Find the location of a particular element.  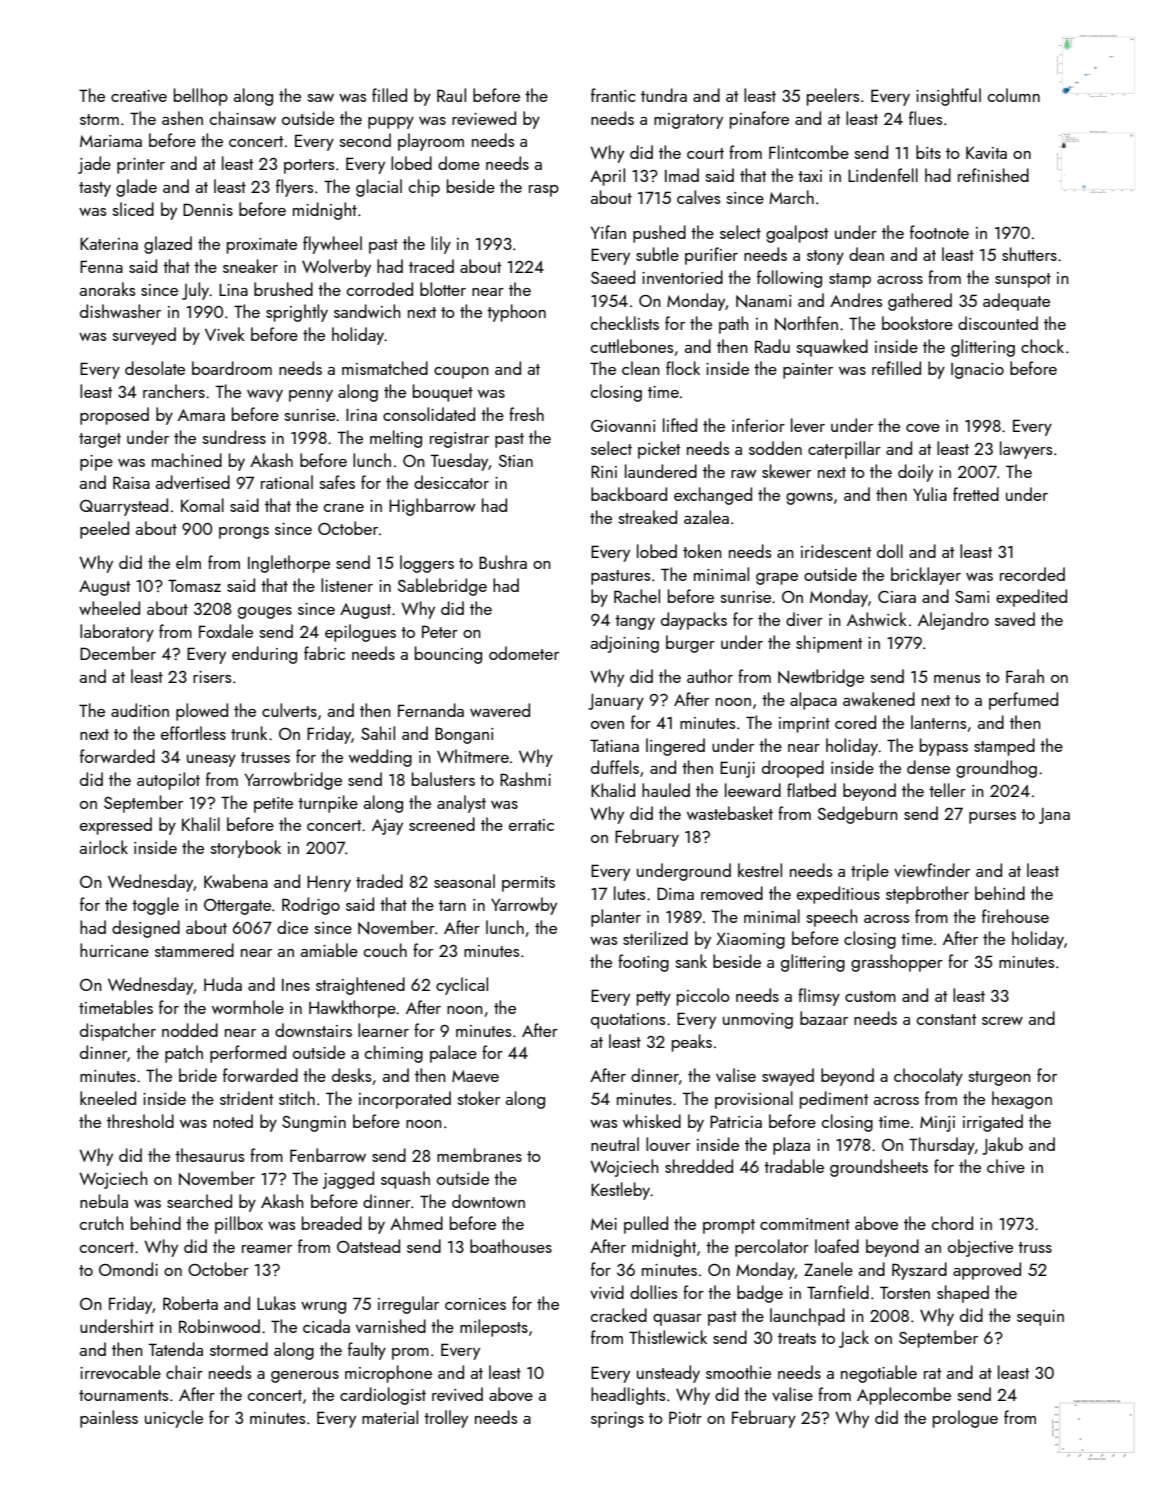

coupon is located at coordinates (461, 373).
